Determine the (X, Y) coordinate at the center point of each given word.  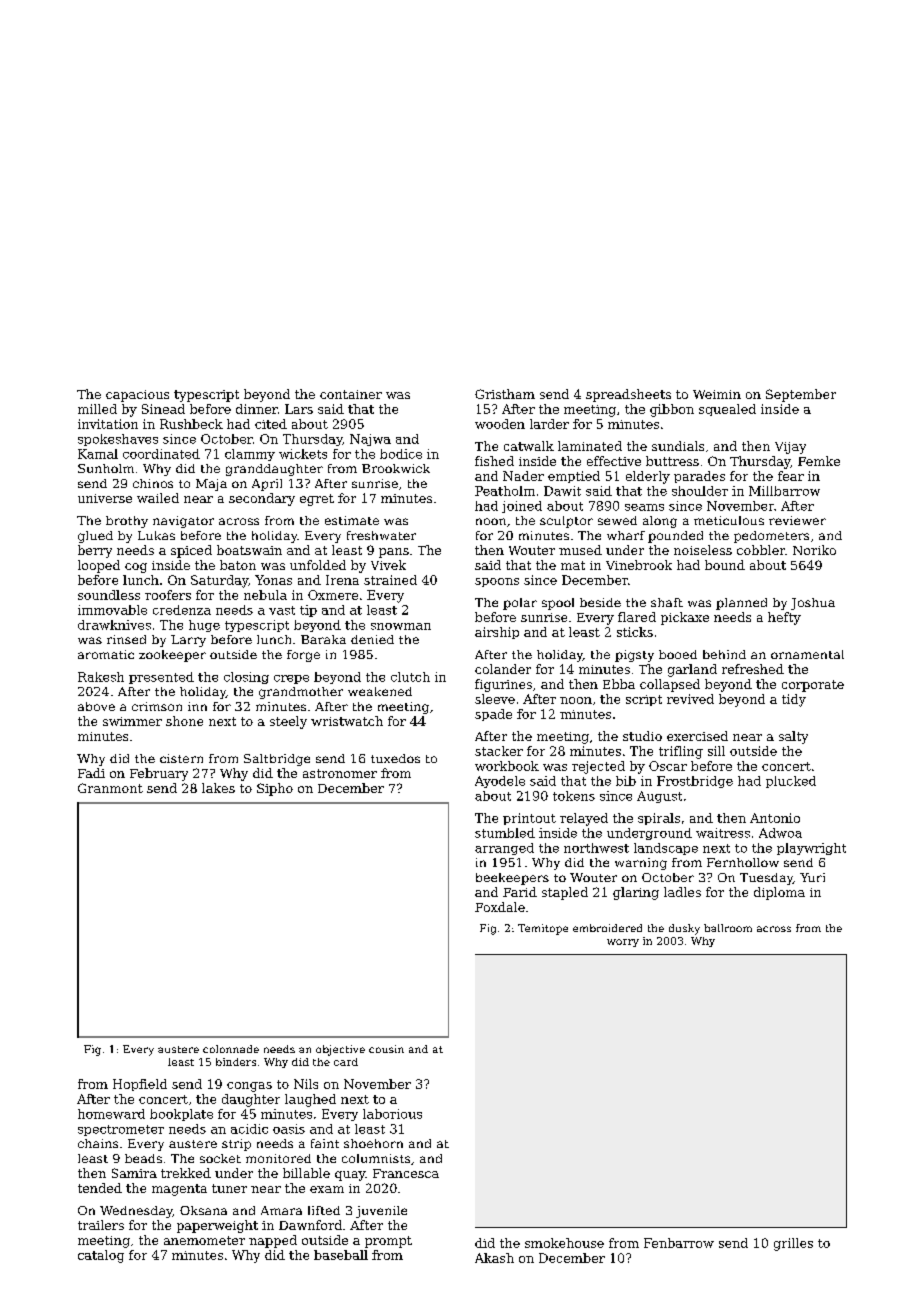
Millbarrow (784, 491)
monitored (278, 1158)
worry (623, 943)
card (346, 1062)
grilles (793, 1244)
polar (520, 604)
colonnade (231, 1049)
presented (161, 678)
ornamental (807, 654)
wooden (500, 424)
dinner (257, 409)
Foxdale (500, 907)
